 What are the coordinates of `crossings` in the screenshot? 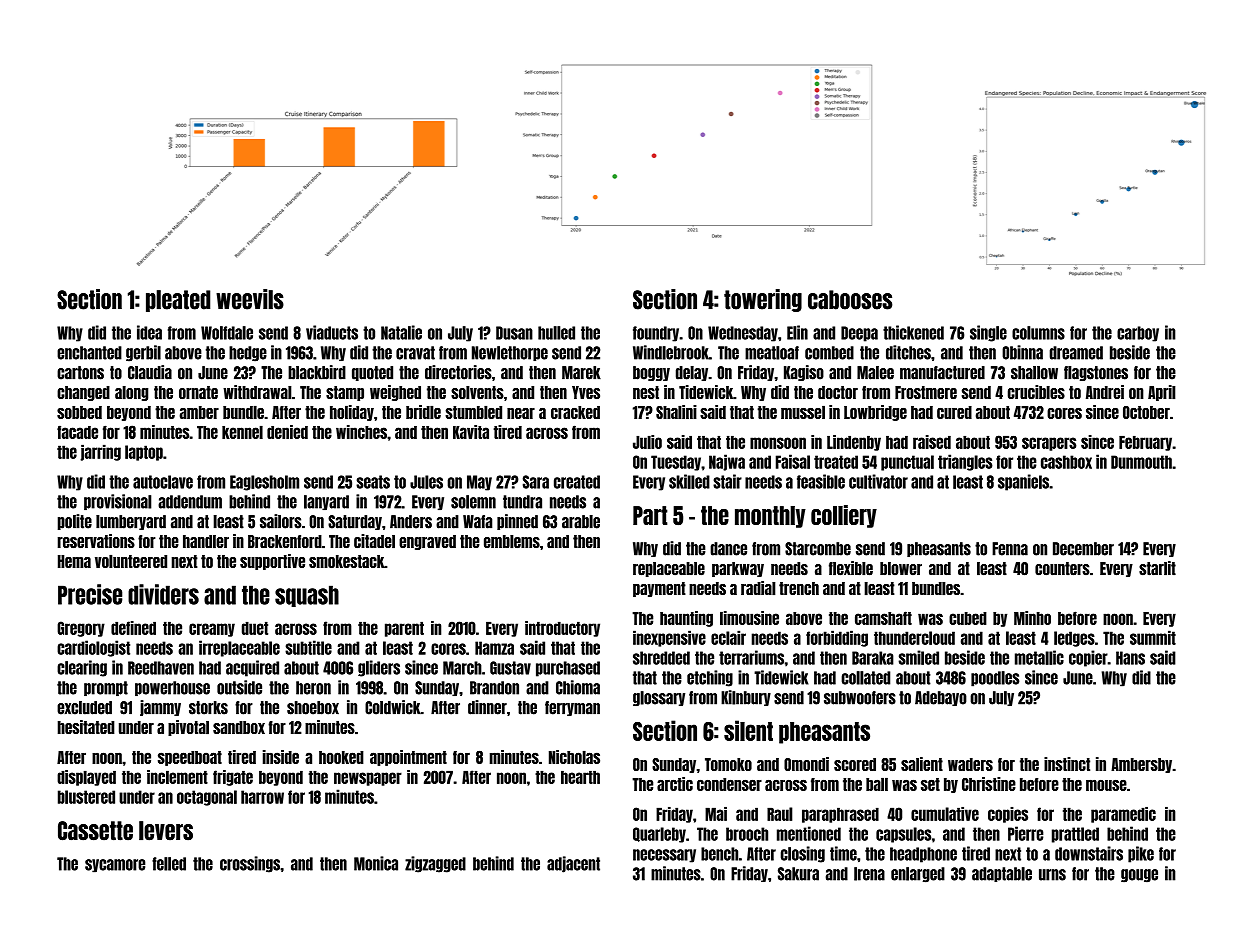 It's located at (250, 864).
